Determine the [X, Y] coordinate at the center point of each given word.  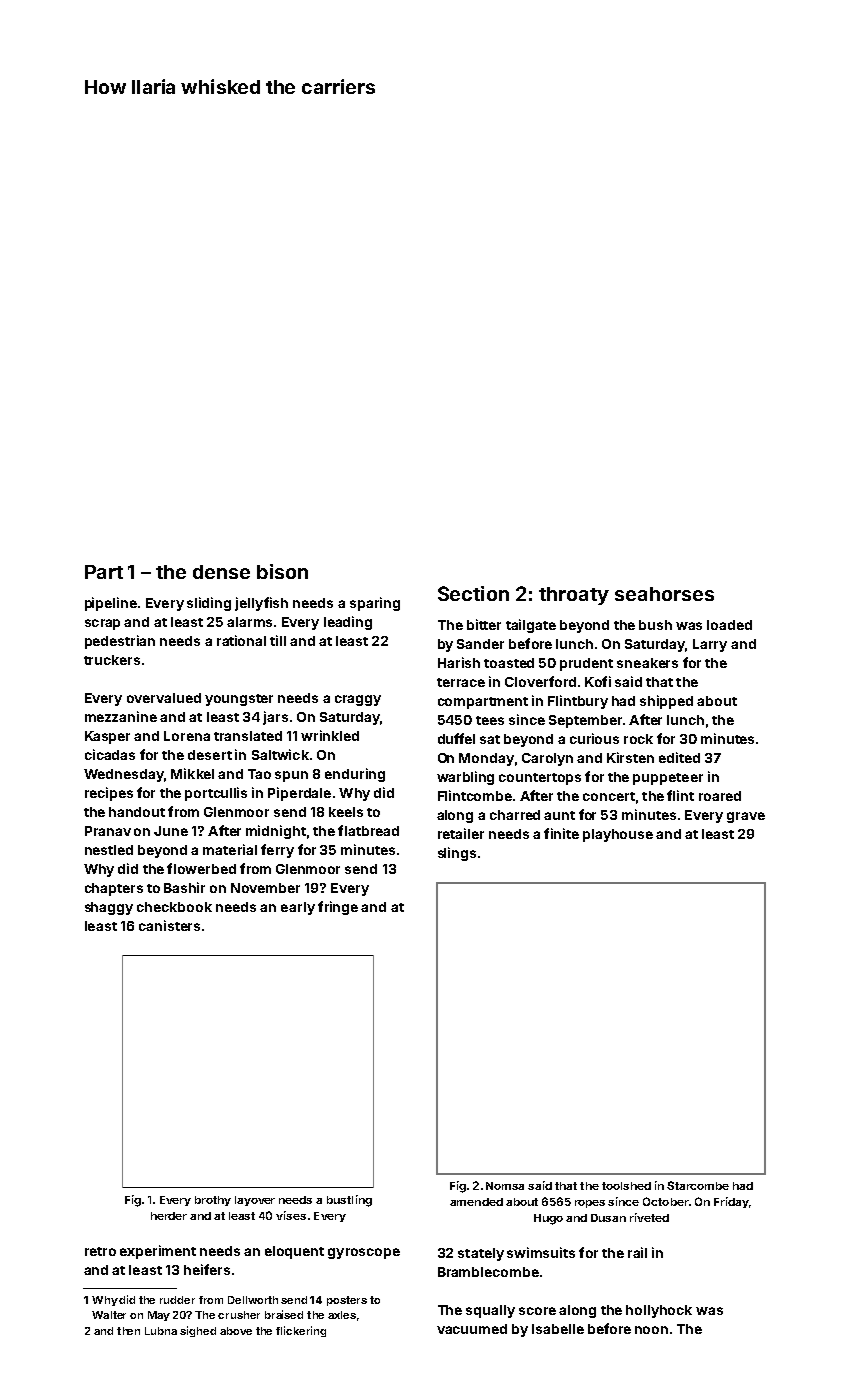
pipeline [111, 604]
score [537, 1311]
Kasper [107, 737]
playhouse [618, 835]
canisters [169, 925]
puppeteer [668, 779]
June [171, 831]
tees [490, 720]
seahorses [664, 594]
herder [169, 1216]
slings [457, 854]
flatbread [368, 830]
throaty [574, 596]
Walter [109, 1315]
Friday [731, 1202]
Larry [710, 645]
